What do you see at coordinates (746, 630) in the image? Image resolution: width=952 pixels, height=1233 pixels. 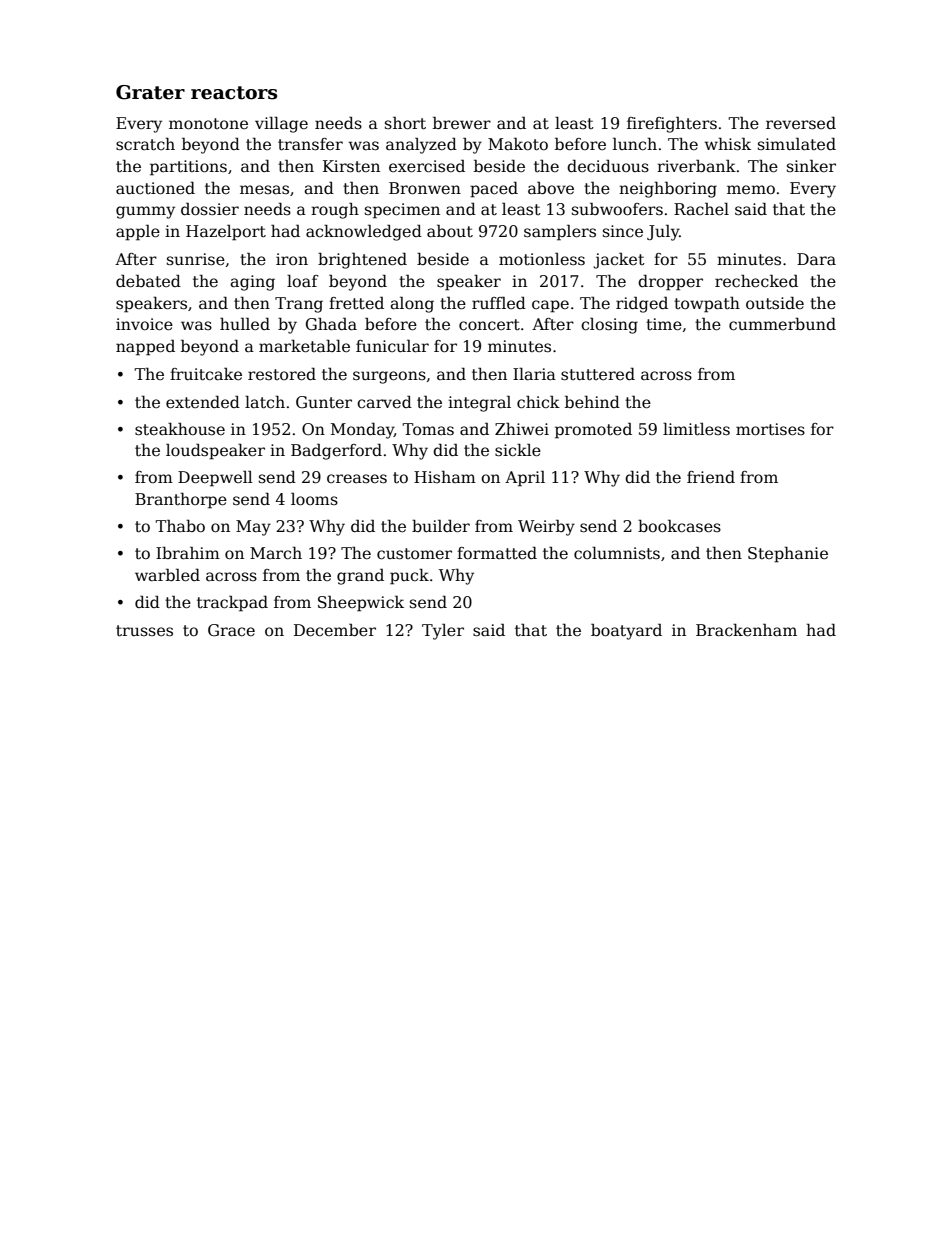 I see `Brackenham` at bounding box center [746, 630].
